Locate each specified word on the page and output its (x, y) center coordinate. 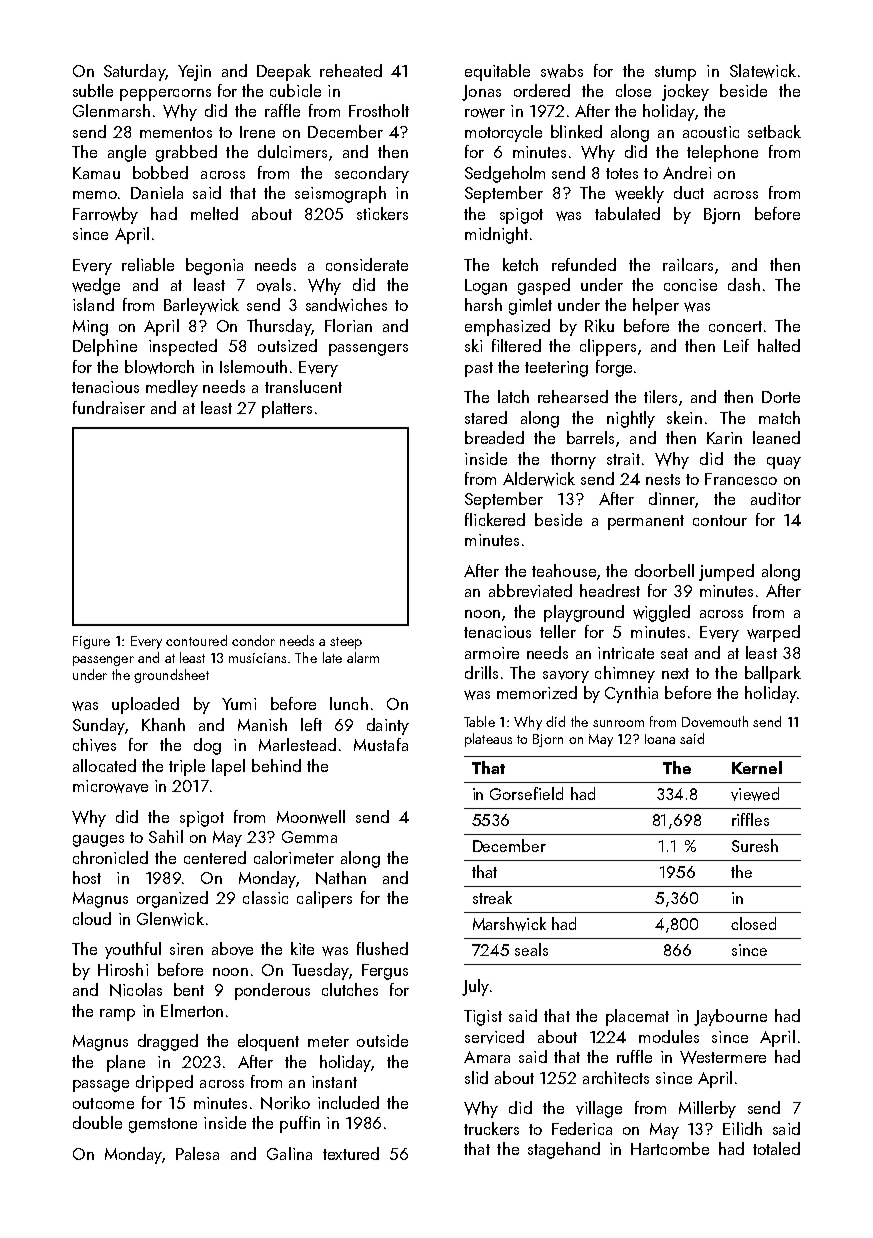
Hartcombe (670, 1148)
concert (735, 326)
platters (287, 409)
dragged (168, 1042)
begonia (214, 266)
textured (351, 1153)
